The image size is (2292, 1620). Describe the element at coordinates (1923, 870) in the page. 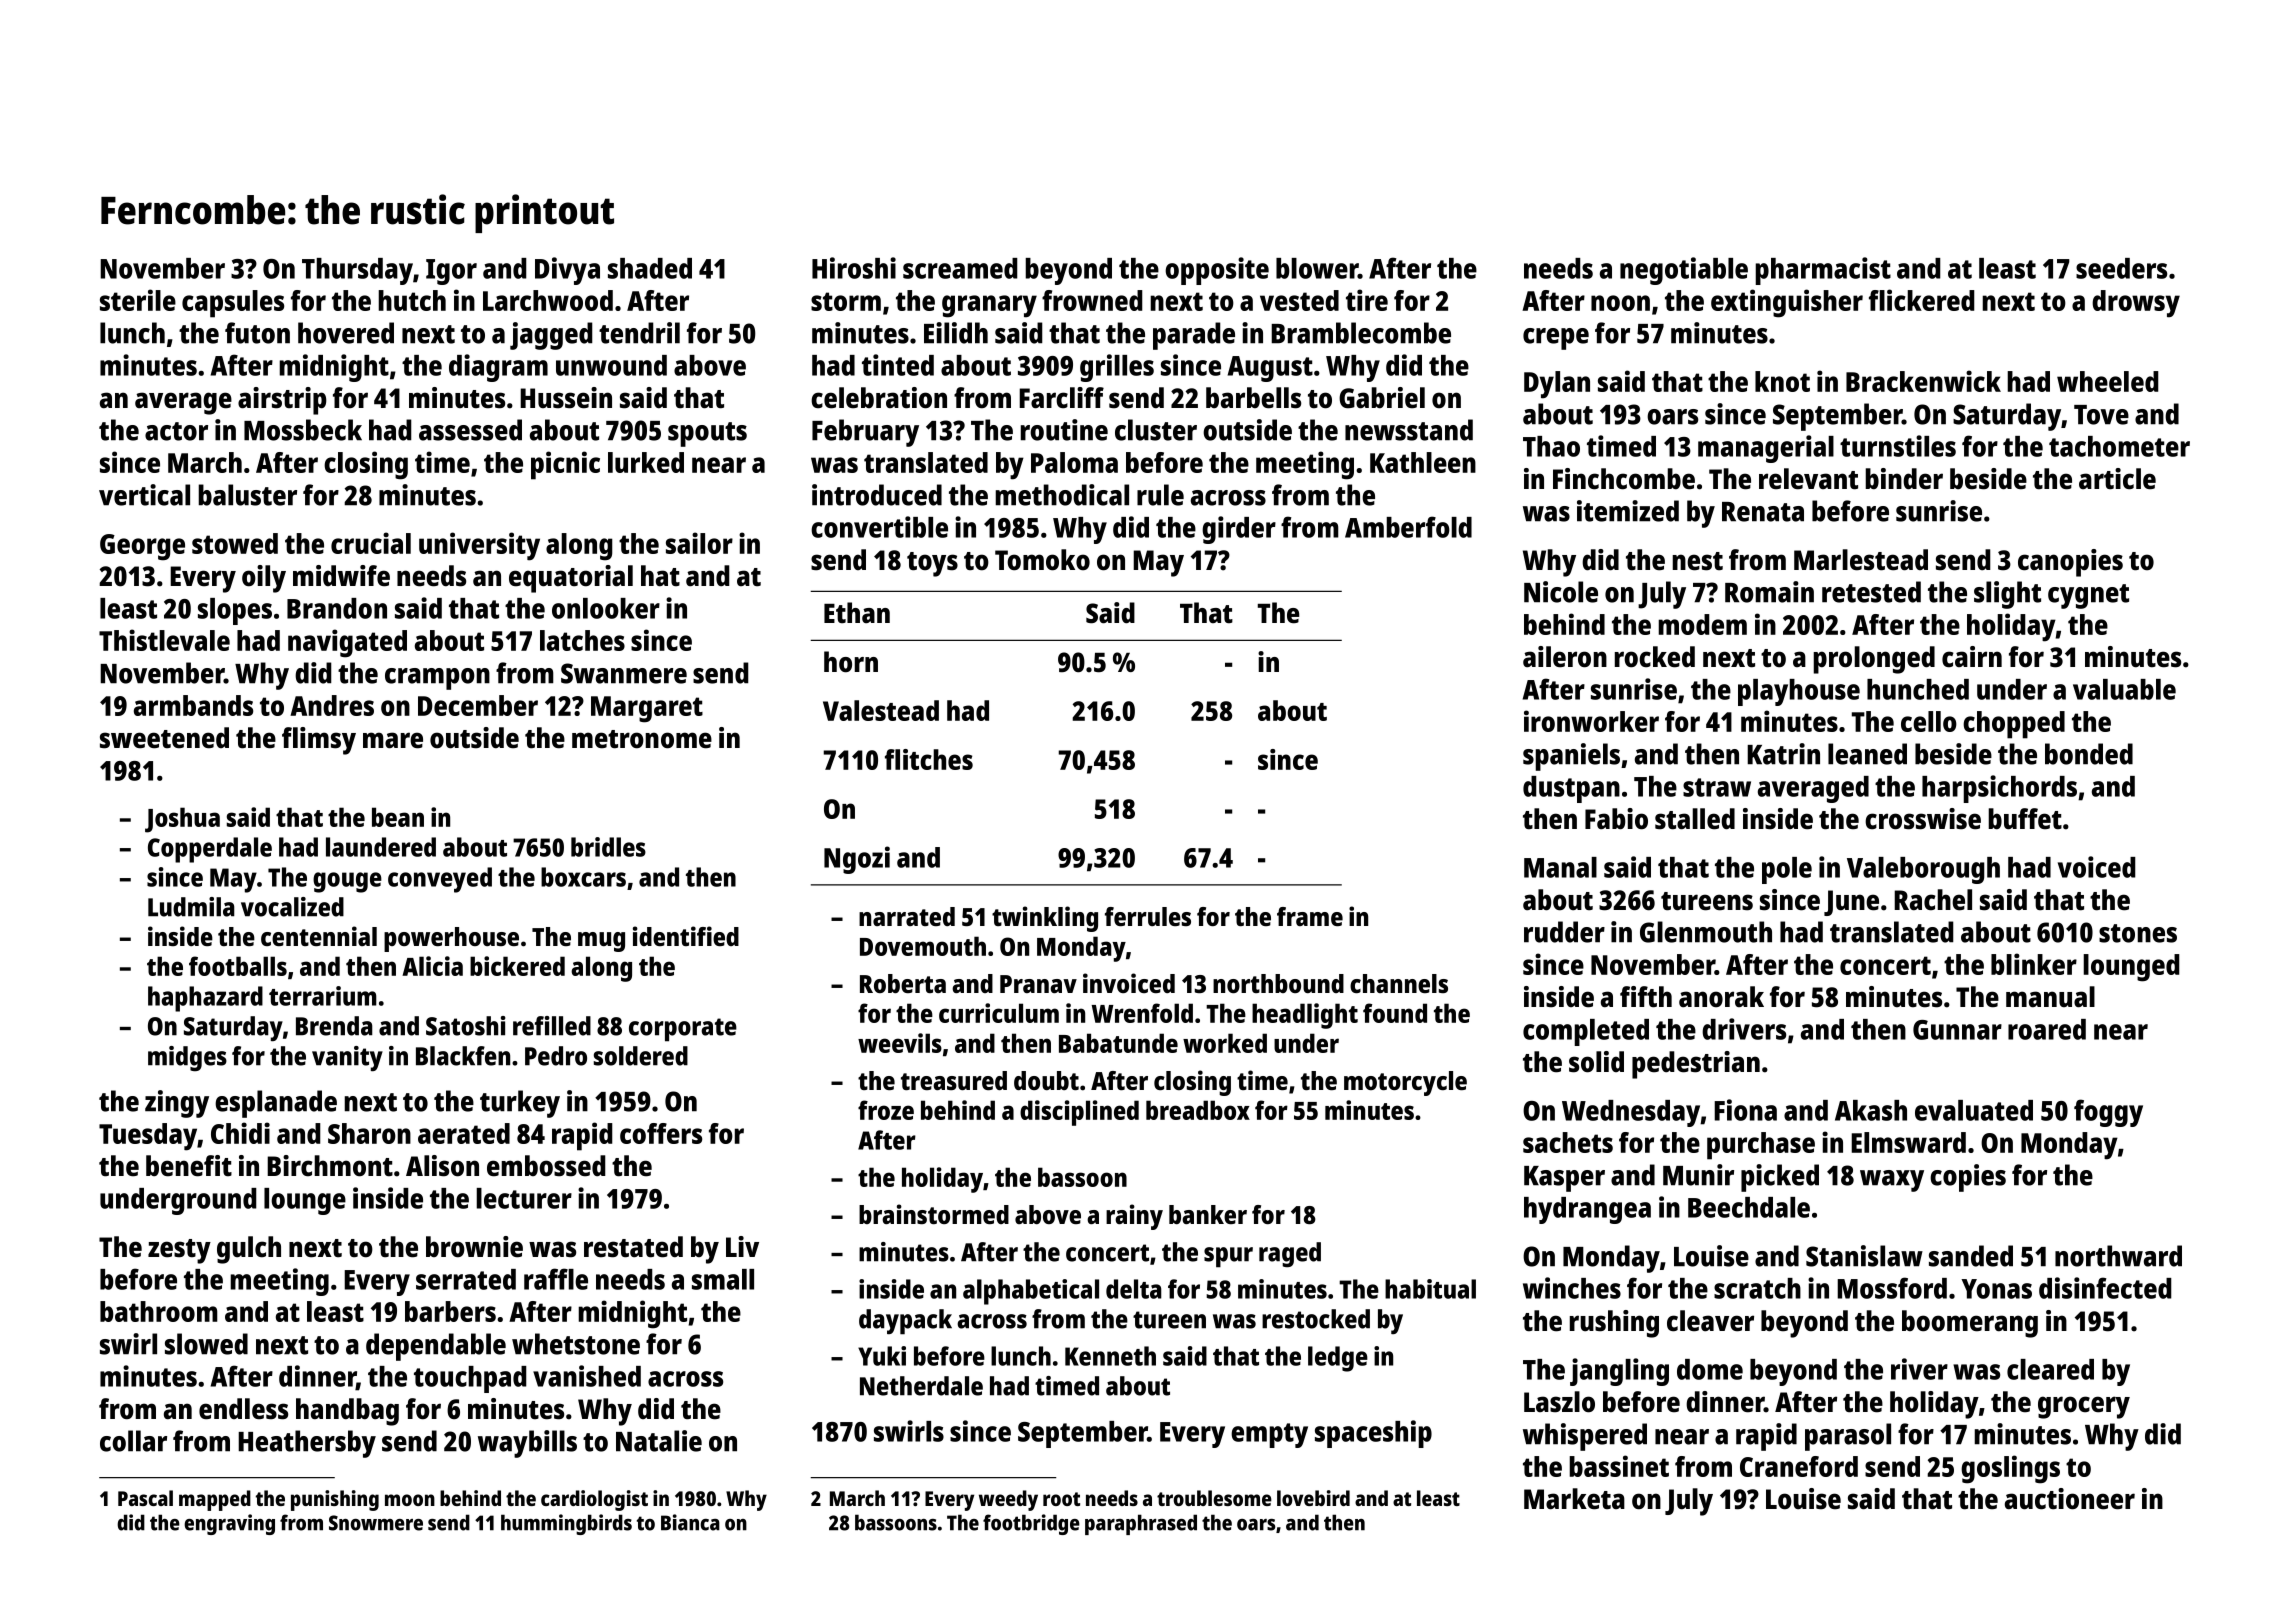

I see `Valeborough` at that location.
